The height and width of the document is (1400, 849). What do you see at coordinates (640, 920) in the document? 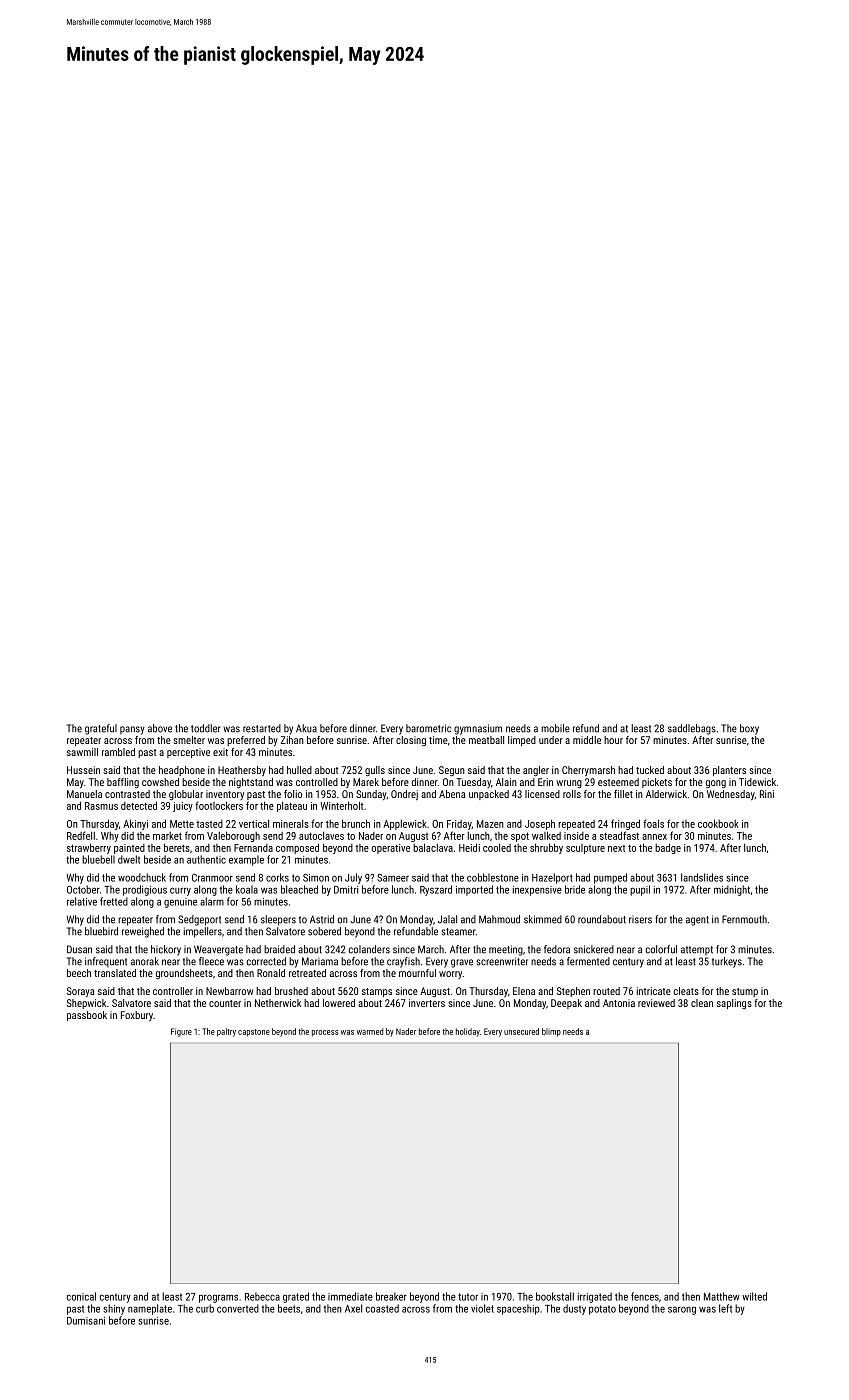
I see `risers` at bounding box center [640, 920].
